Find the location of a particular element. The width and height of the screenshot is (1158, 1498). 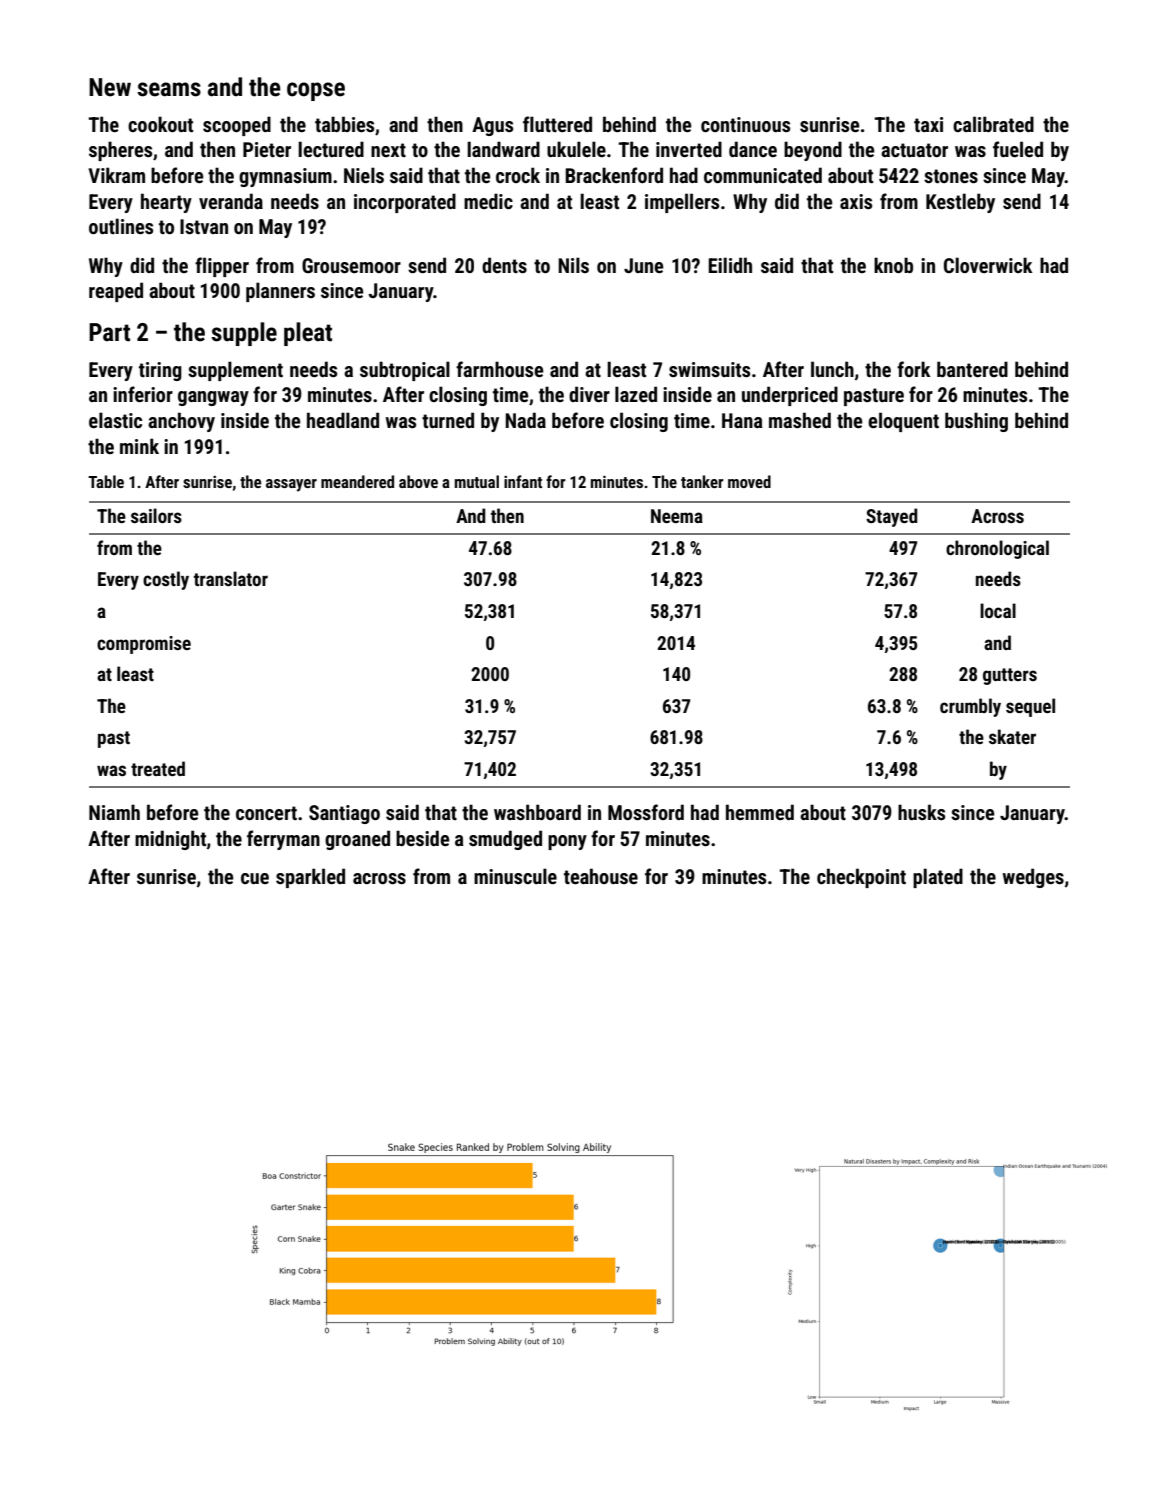

treated is located at coordinates (158, 768).
